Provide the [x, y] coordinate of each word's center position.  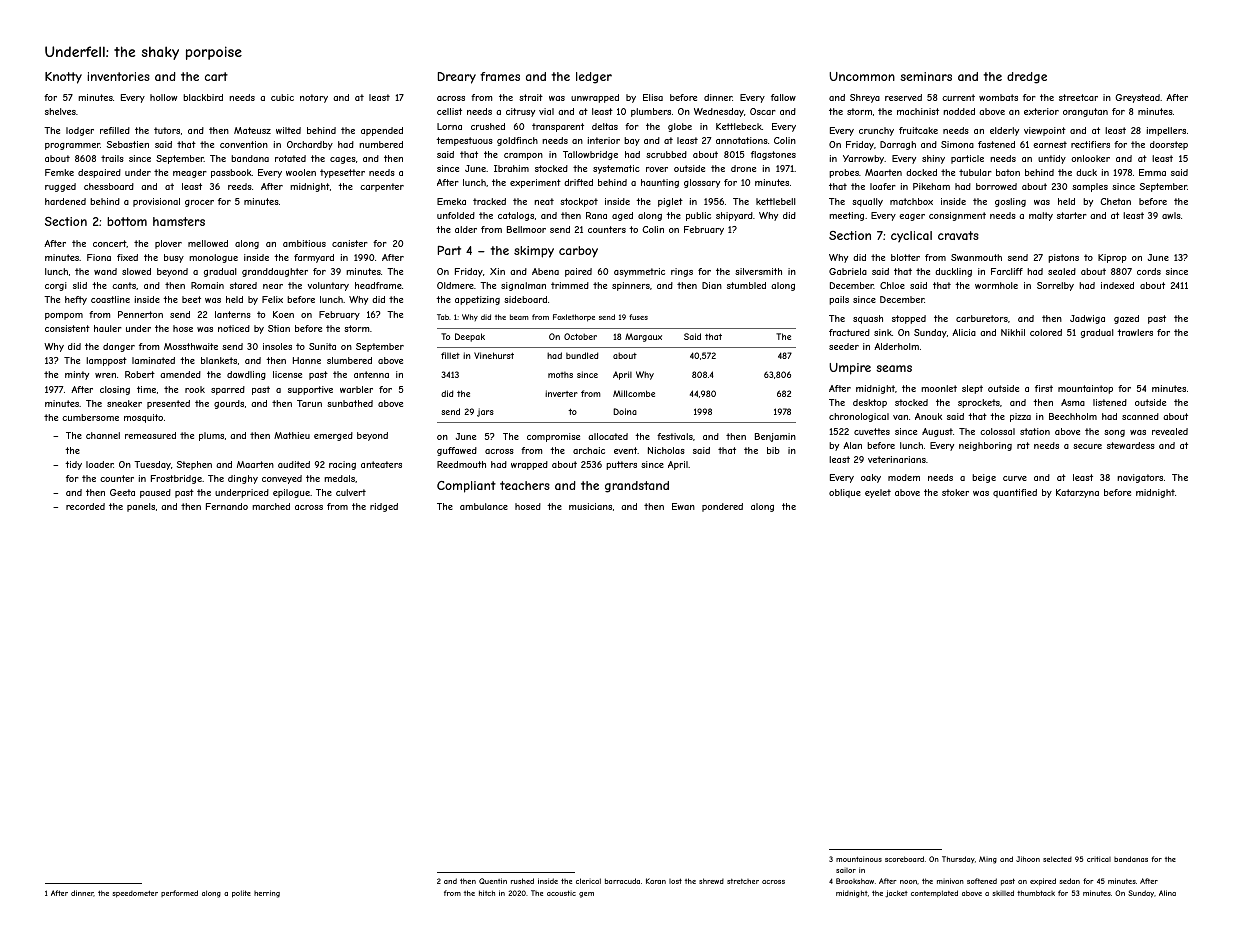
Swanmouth [976, 257]
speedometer [135, 894]
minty [77, 375]
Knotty [63, 78]
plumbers [651, 112]
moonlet [939, 388]
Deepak [470, 337]
